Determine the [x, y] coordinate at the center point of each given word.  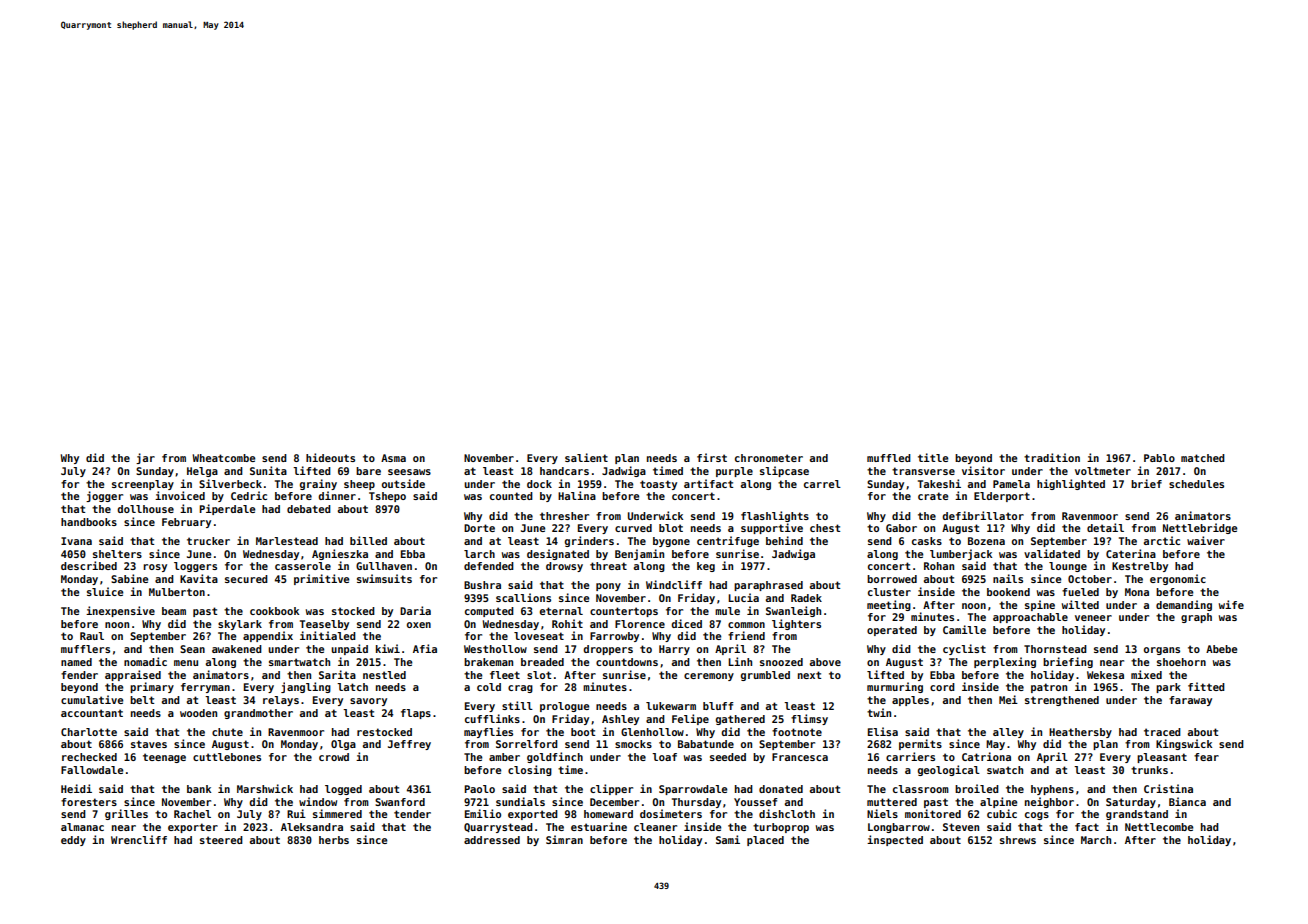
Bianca [1187, 801]
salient [586, 457]
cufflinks [492, 718]
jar [145, 458]
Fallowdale [92, 770]
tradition [1052, 457]
